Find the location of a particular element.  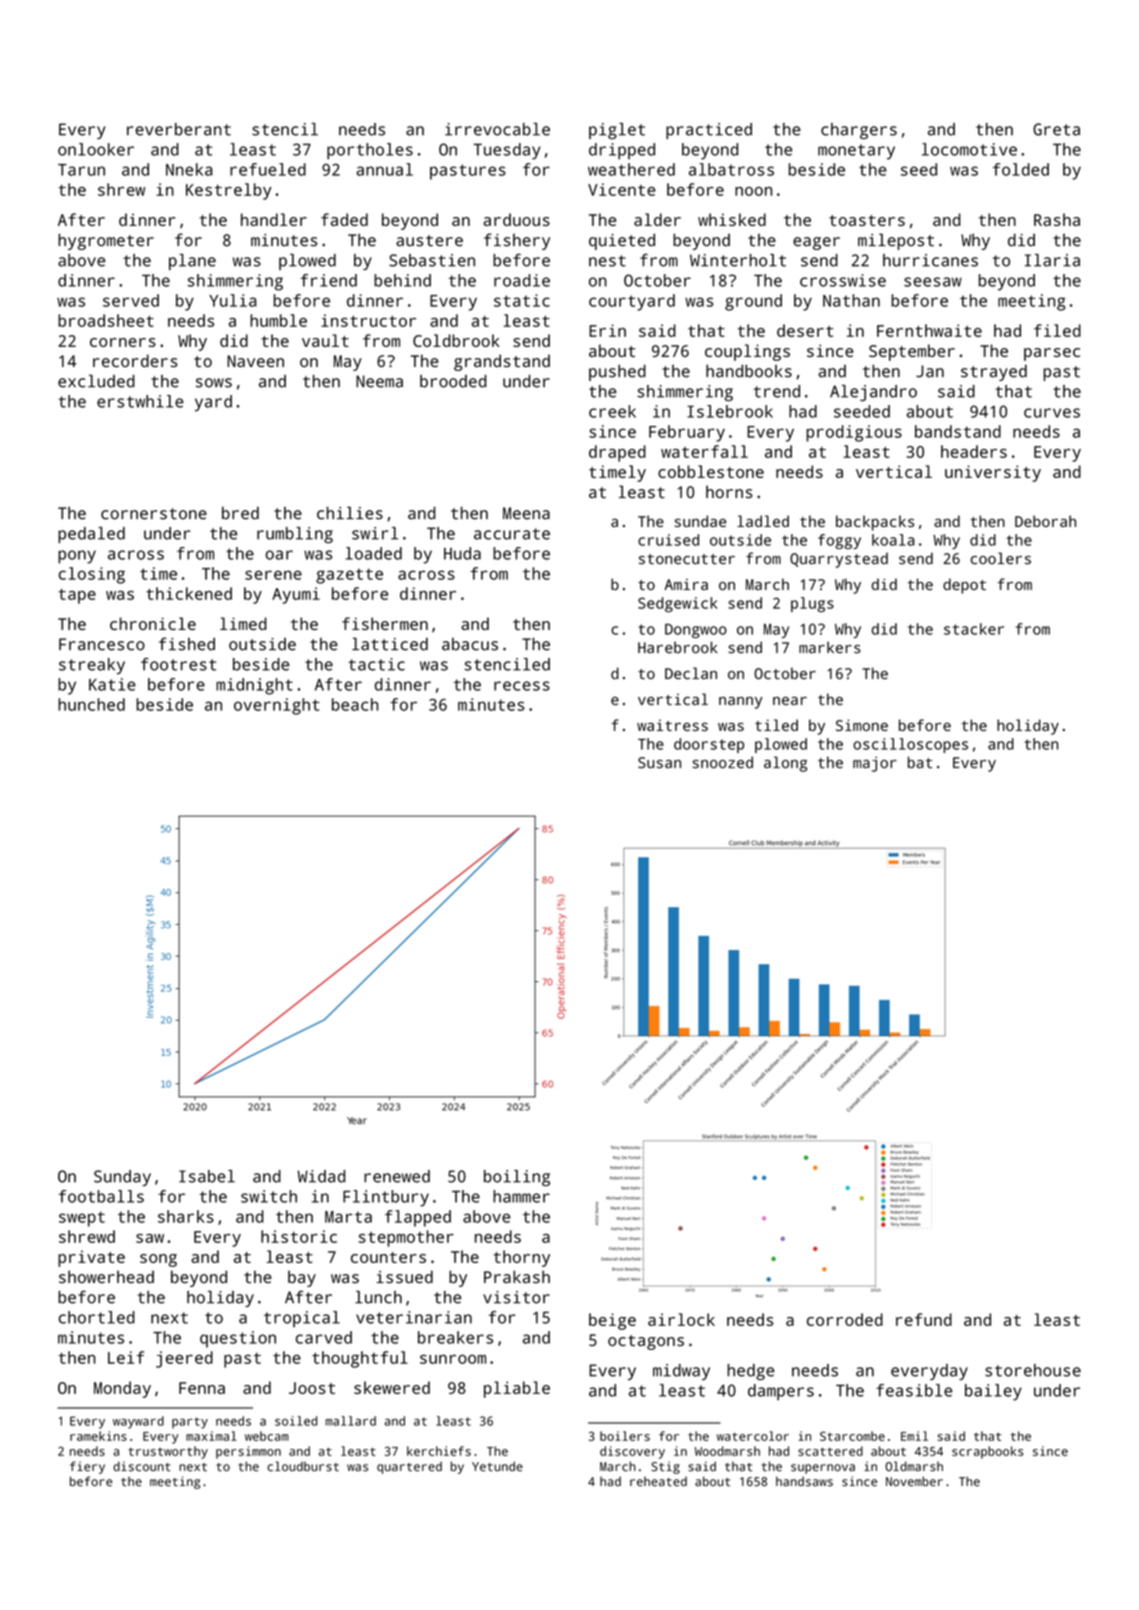

oscilloscopes is located at coordinates (910, 745).
